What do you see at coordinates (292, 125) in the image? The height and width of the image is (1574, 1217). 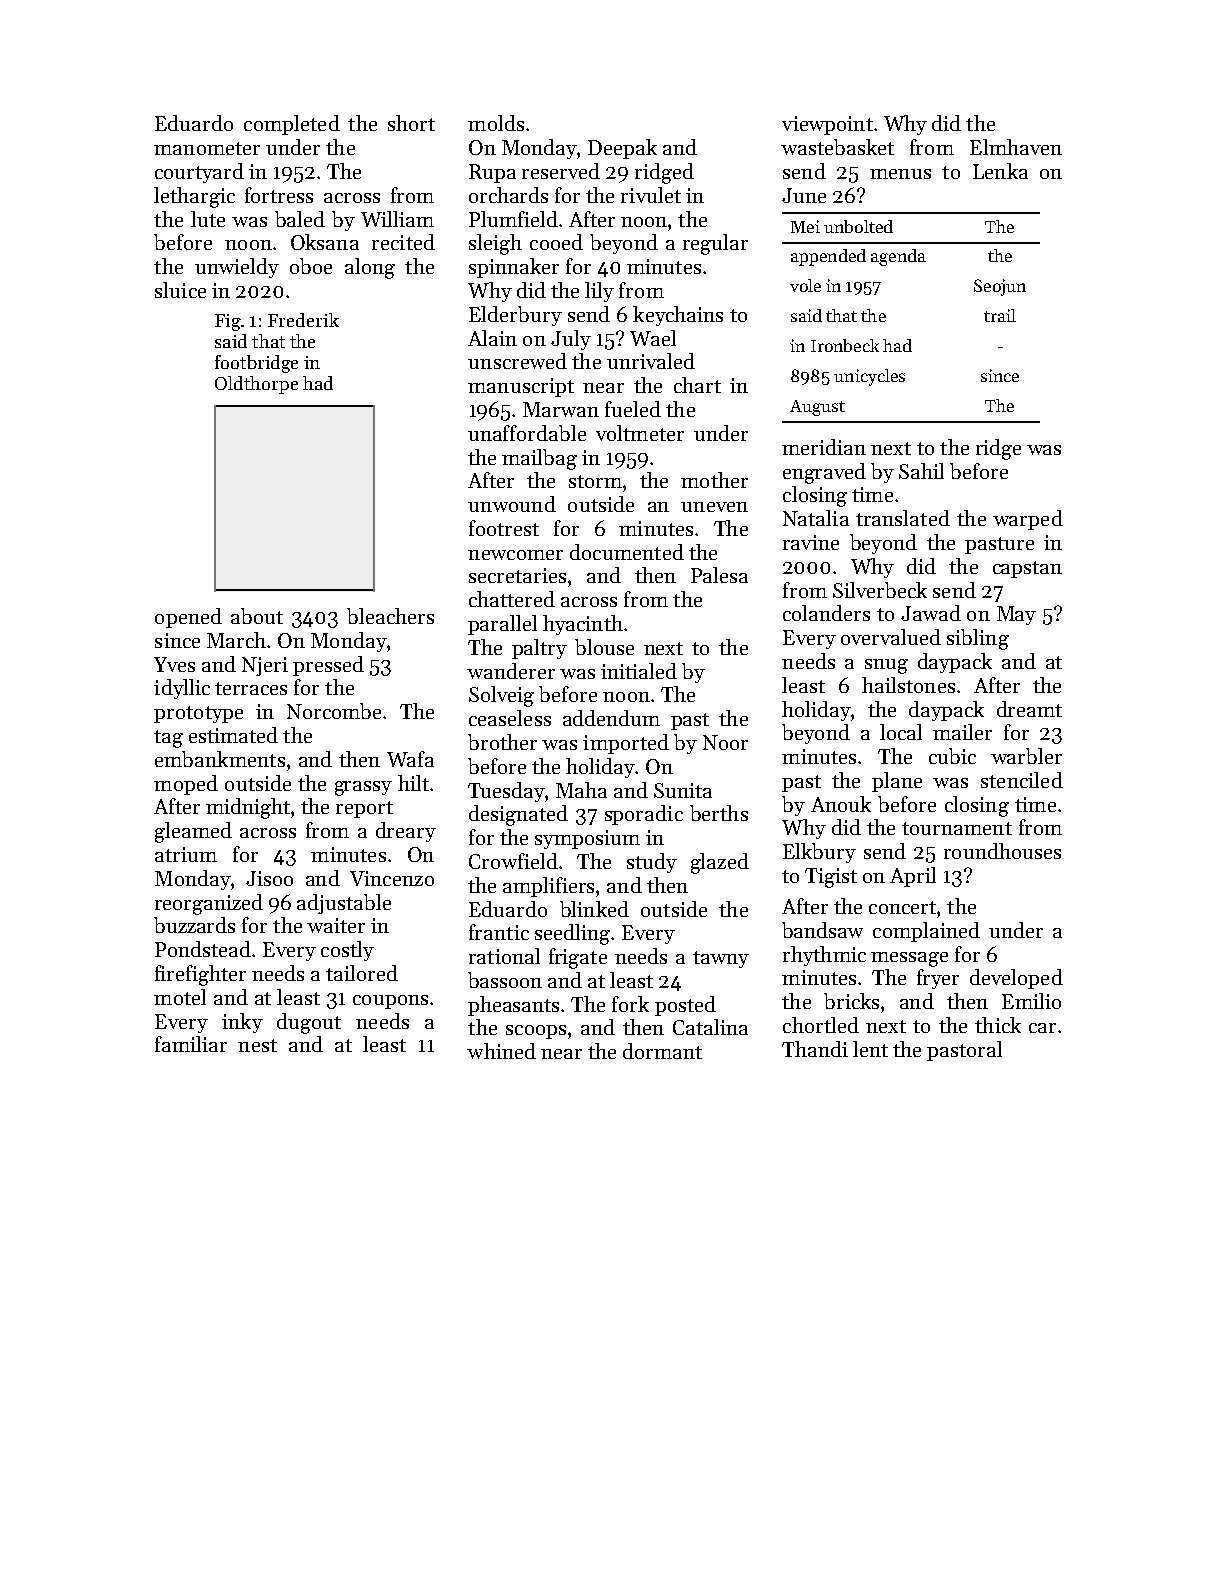 I see `completed` at bounding box center [292, 125].
